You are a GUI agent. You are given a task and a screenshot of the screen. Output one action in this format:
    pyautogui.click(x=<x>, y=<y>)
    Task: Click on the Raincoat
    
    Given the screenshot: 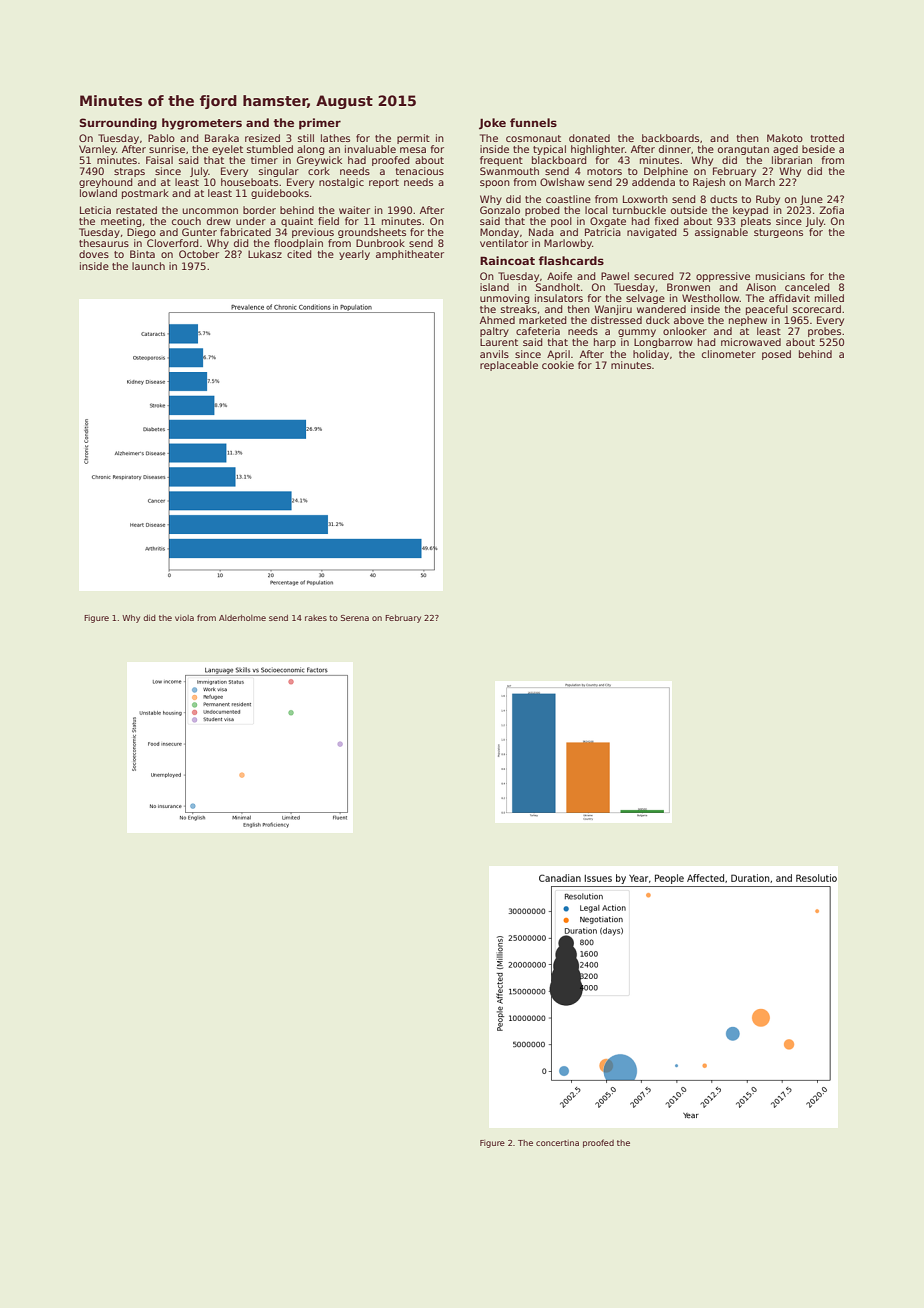 What is the action you would take?
    pyautogui.click(x=507, y=260)
